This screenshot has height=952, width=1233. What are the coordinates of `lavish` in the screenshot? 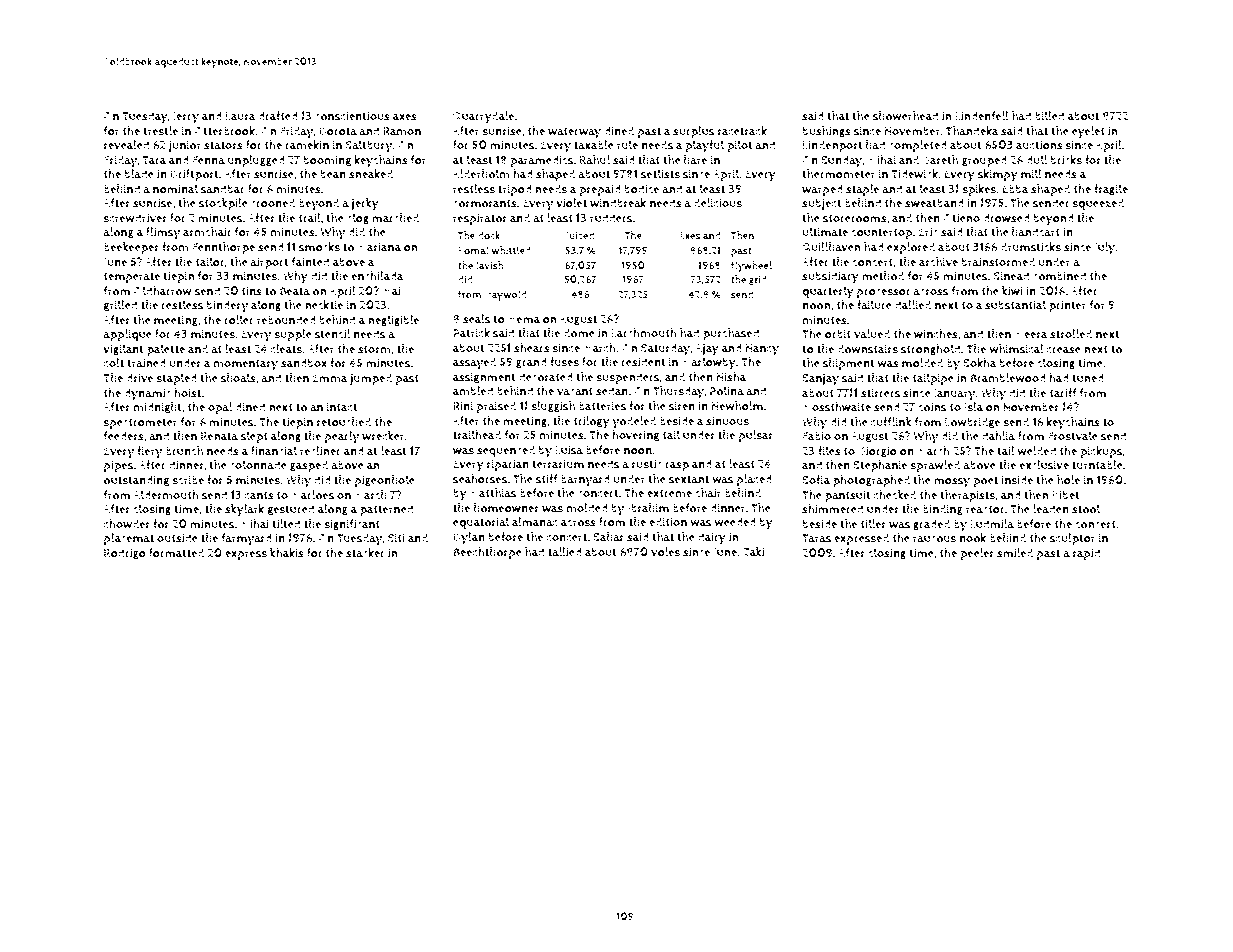 It's located at (489, 265).
